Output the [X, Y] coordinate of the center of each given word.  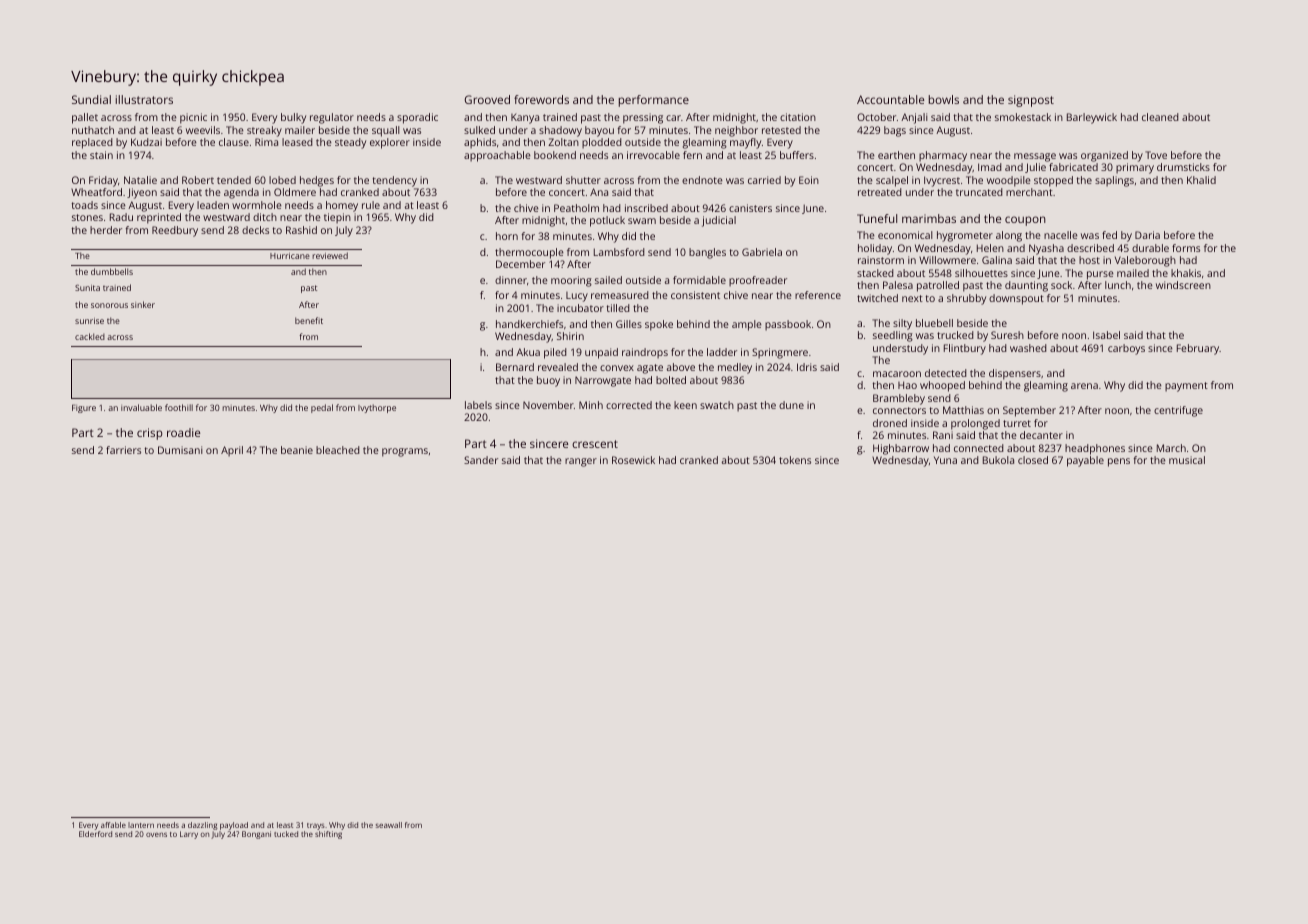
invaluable [141, 407]
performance [654, 101]
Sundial [91, 99]
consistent [695, 295]
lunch [1118, 285]
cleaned [1160, 117]
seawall [389, 825]
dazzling [203, 826]
